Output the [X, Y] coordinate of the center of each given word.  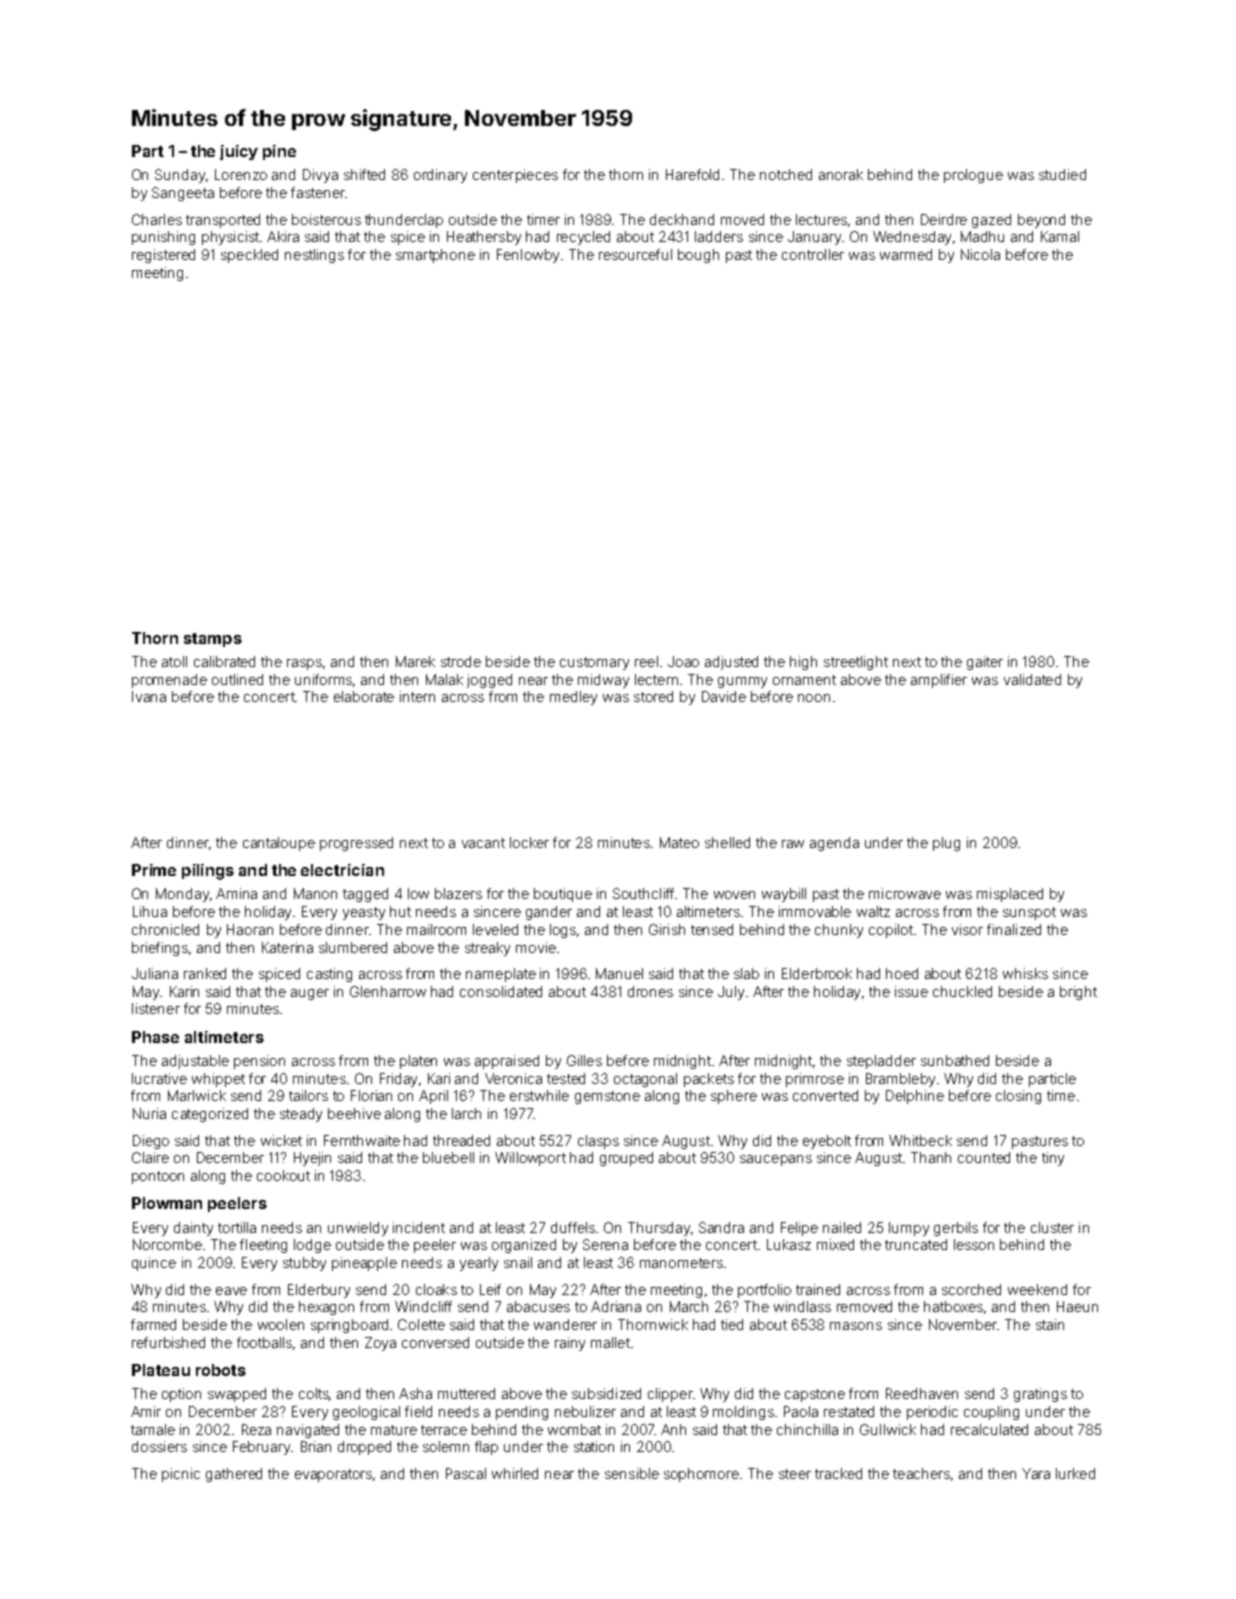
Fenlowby [528, 256]
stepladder [881, 1062]
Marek [415, 661]
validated [1032, 679]
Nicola [980, 254]
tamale [153, 1429]
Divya [320, 176]
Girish [667, 929]
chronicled [165, 929]
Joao [683, 661]
